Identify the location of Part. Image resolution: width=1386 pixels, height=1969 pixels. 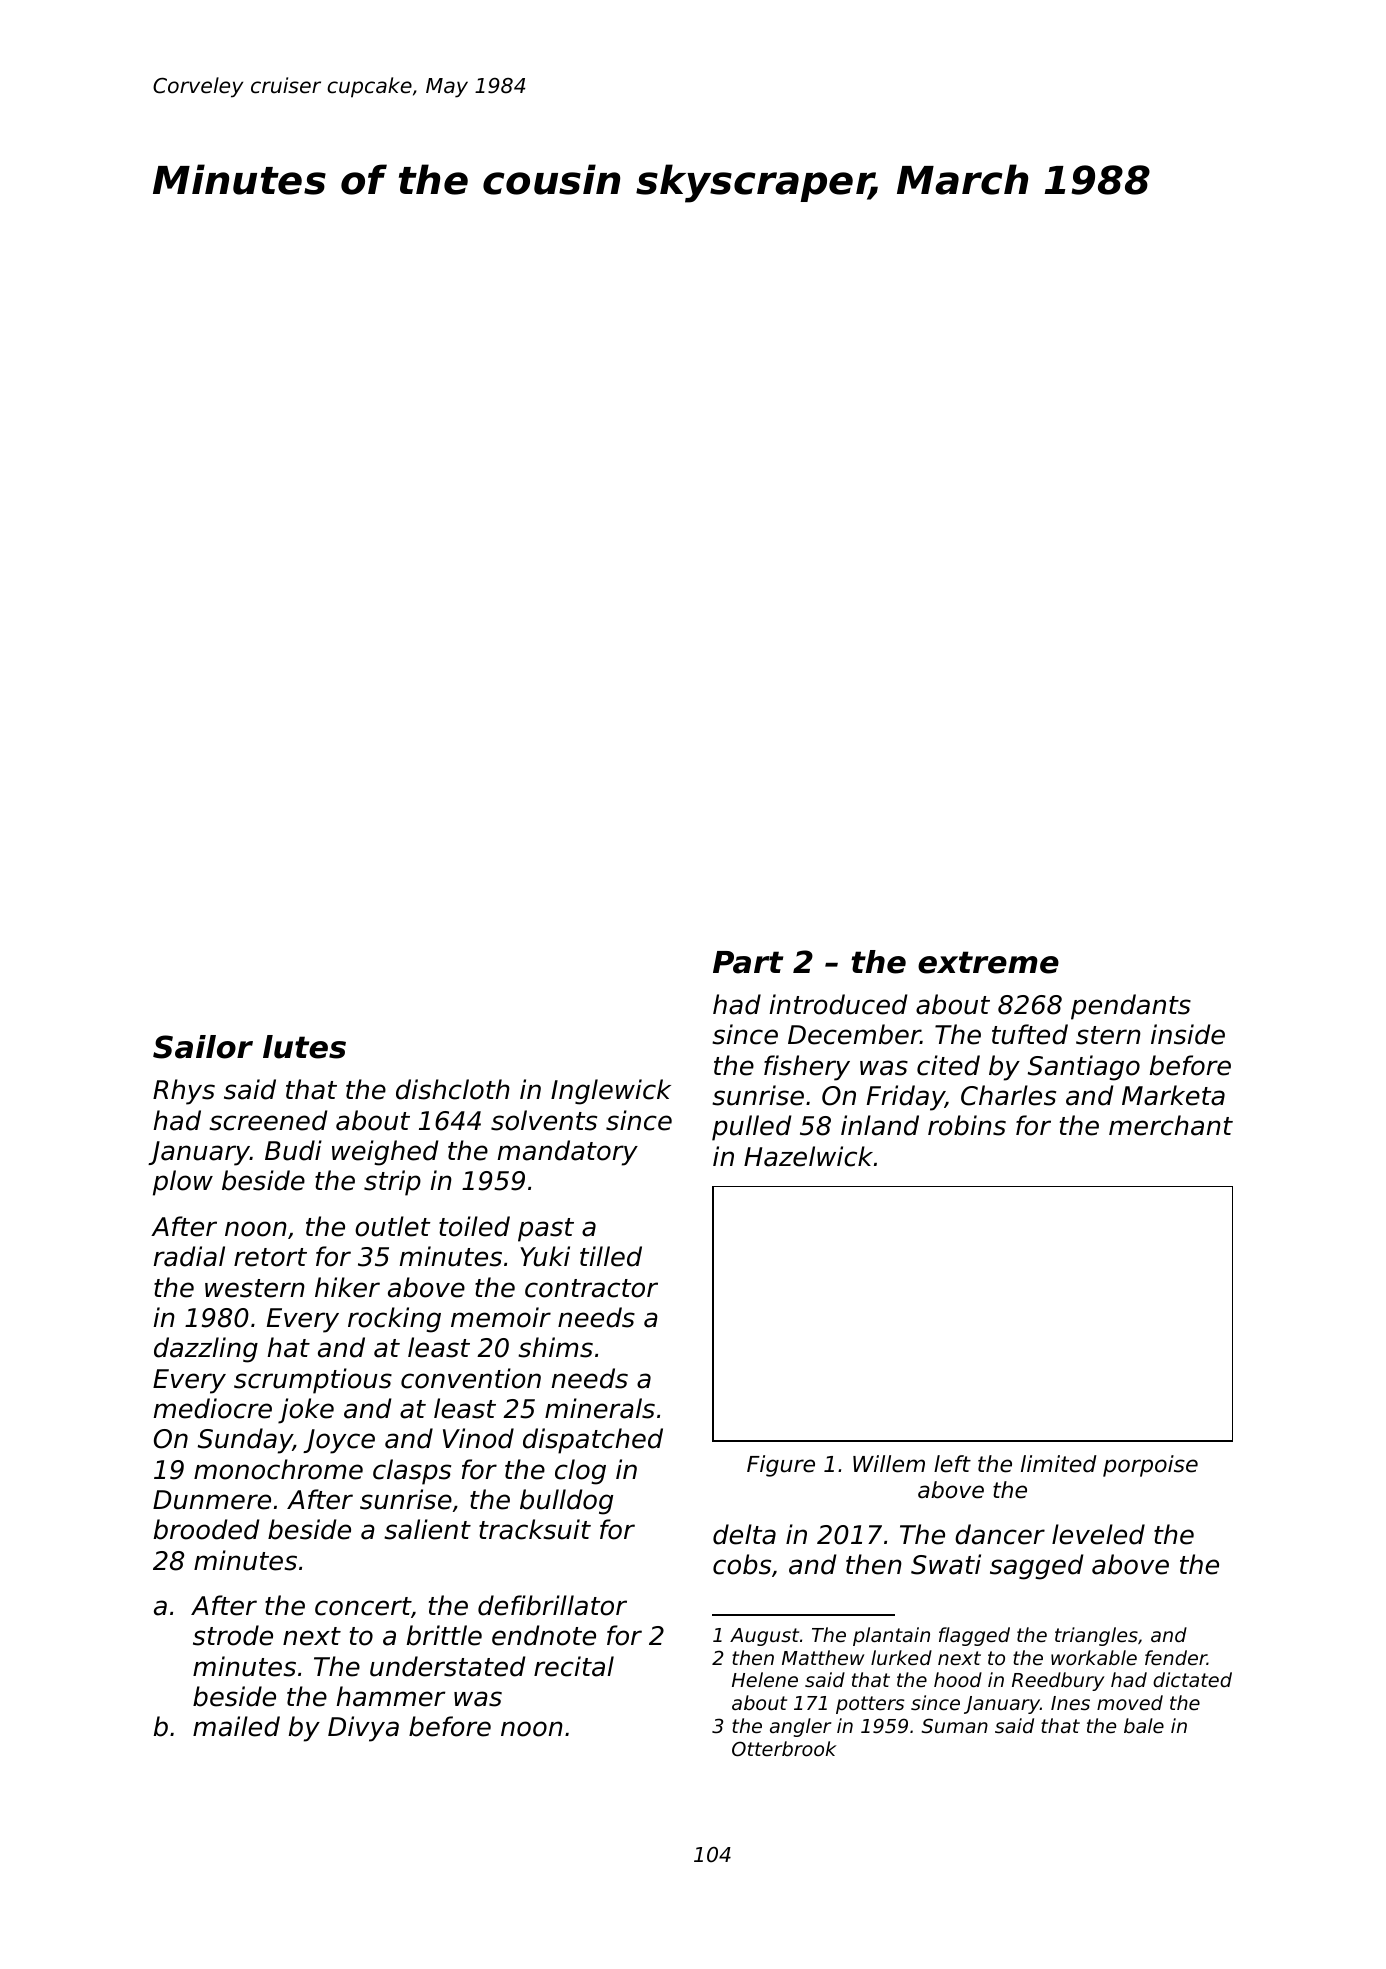
(748, 962).
